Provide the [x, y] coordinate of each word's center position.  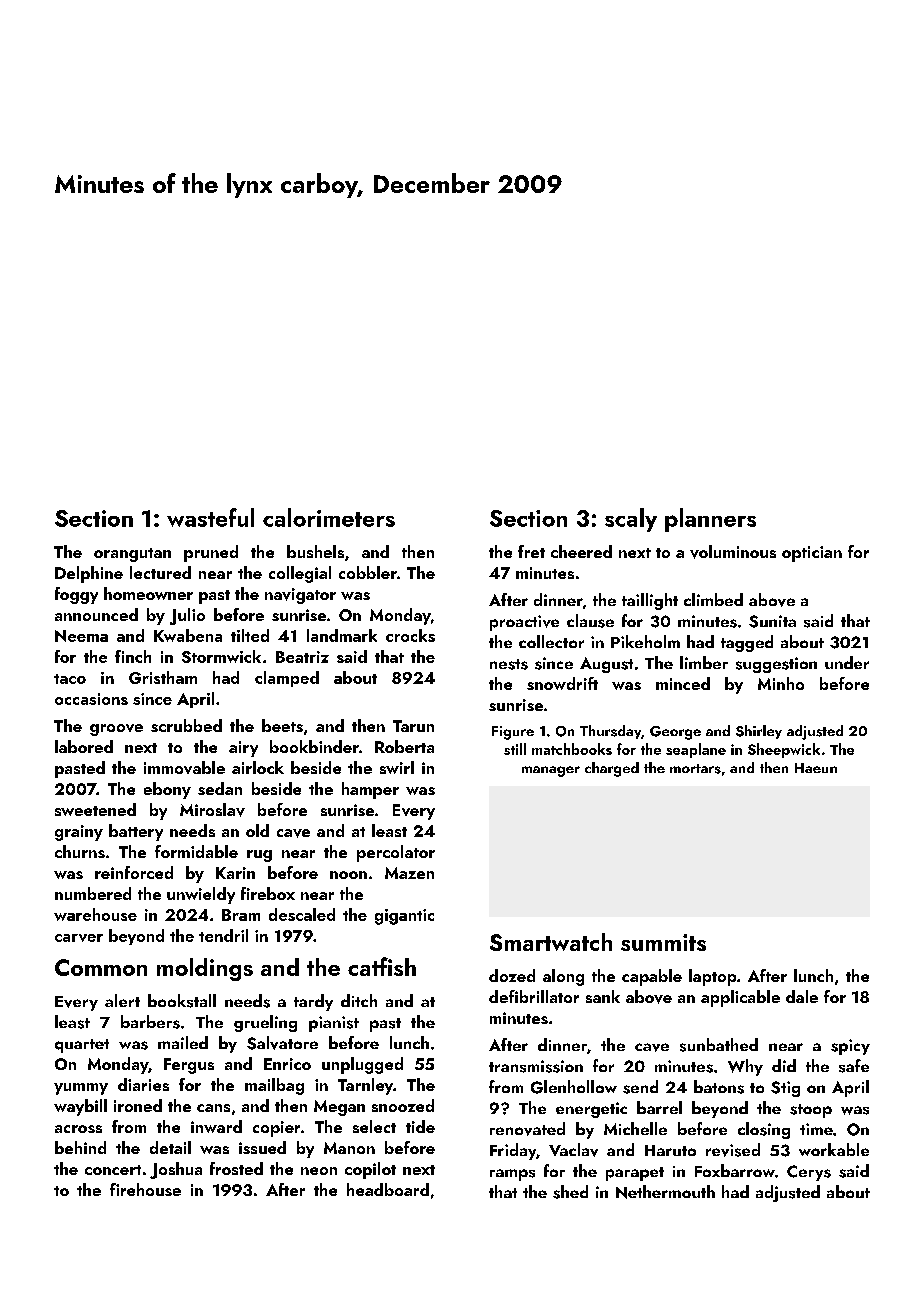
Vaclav [573, 1150]
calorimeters [329, 517]
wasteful [210, 517]
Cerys [809, 1173]
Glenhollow [574, 1087]
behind [80, 1147]
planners [710, 520]
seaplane [696, 750]
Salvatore [282, 1043]
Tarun [413, 726]
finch [133, 656]
